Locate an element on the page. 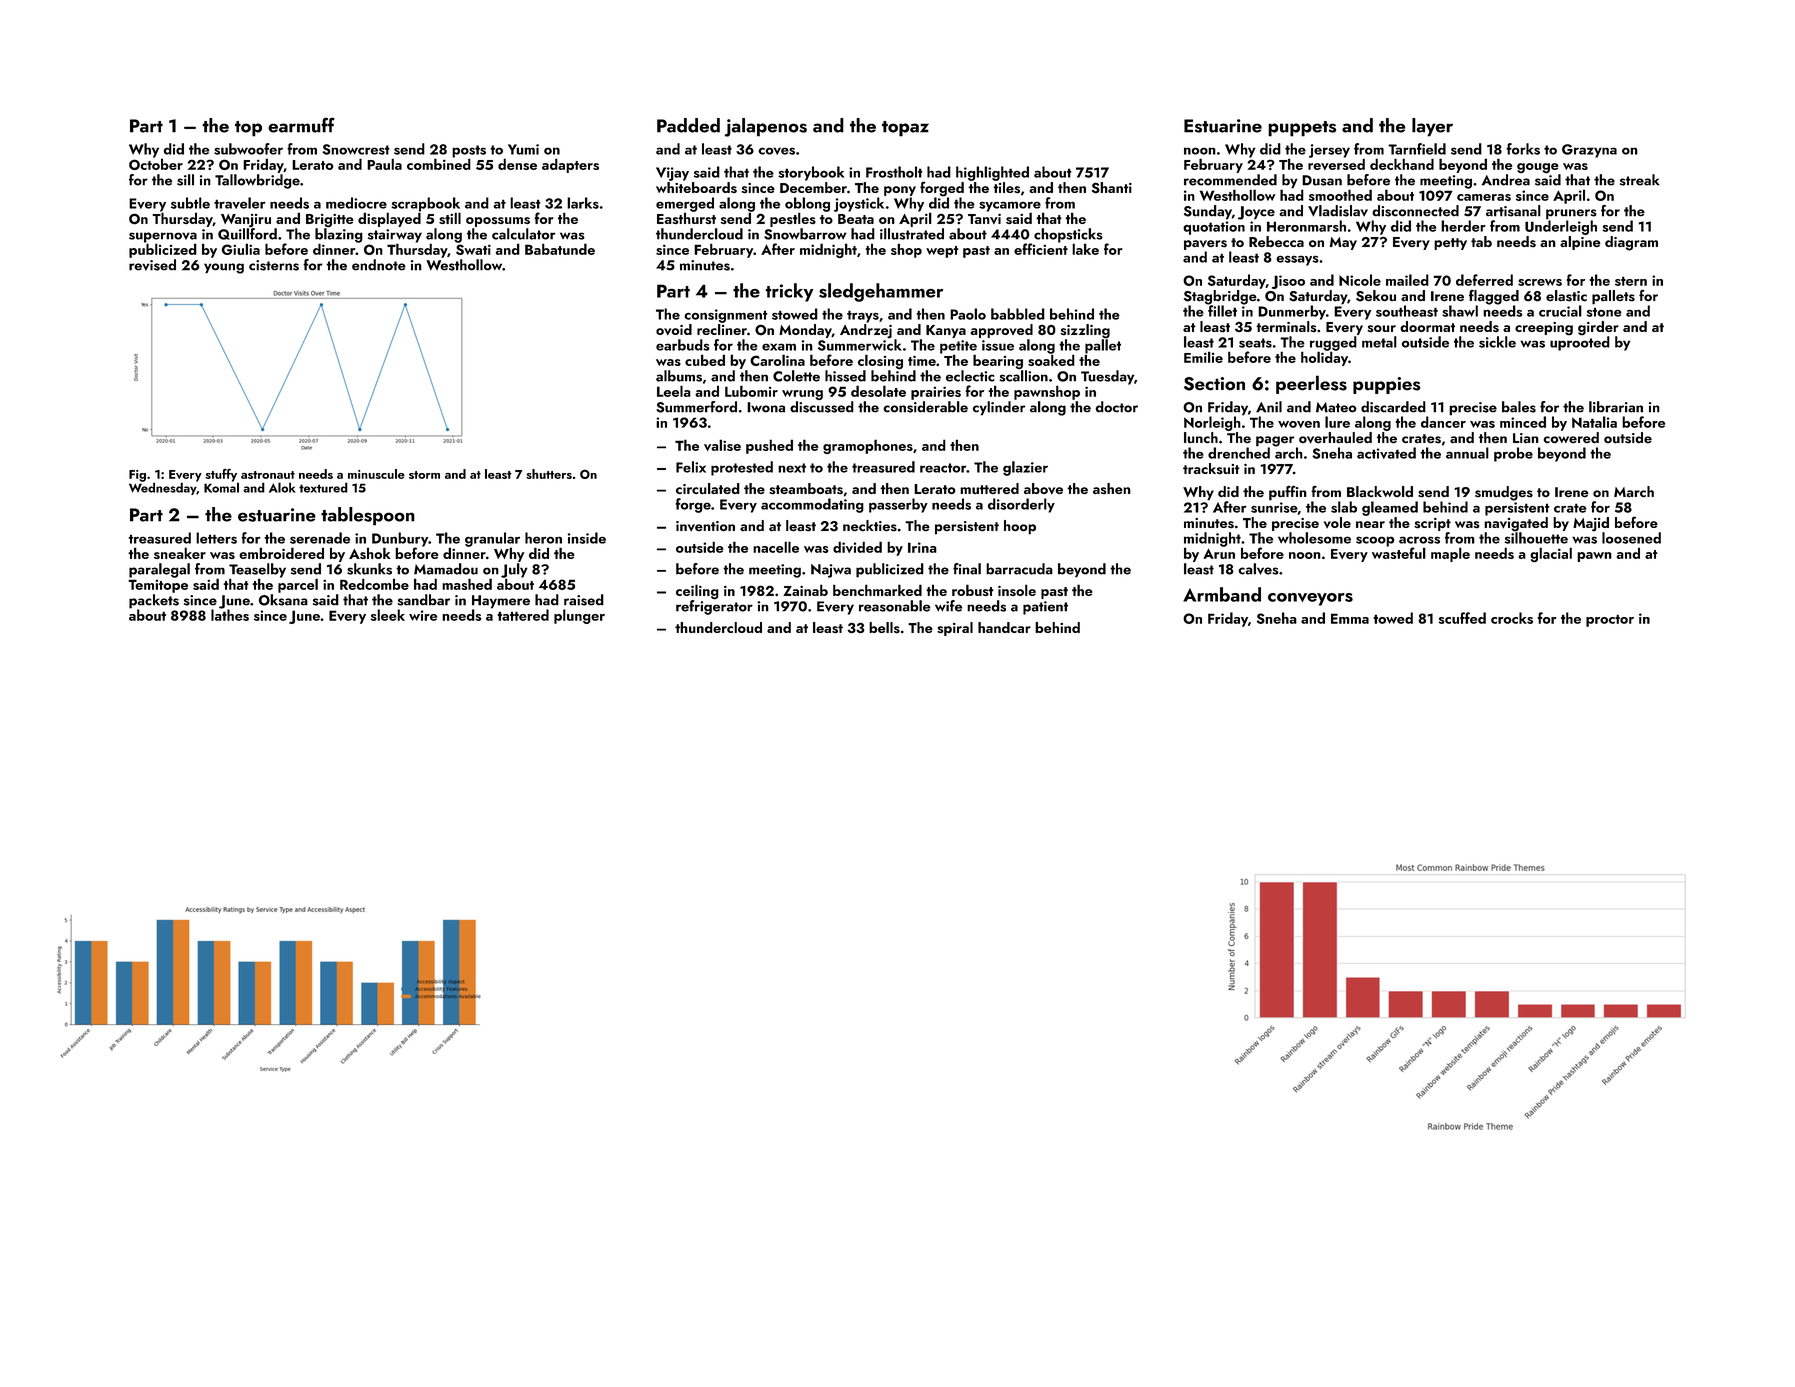 The image size is (1795, 1387). albums is located at coordinates (679, 376).
